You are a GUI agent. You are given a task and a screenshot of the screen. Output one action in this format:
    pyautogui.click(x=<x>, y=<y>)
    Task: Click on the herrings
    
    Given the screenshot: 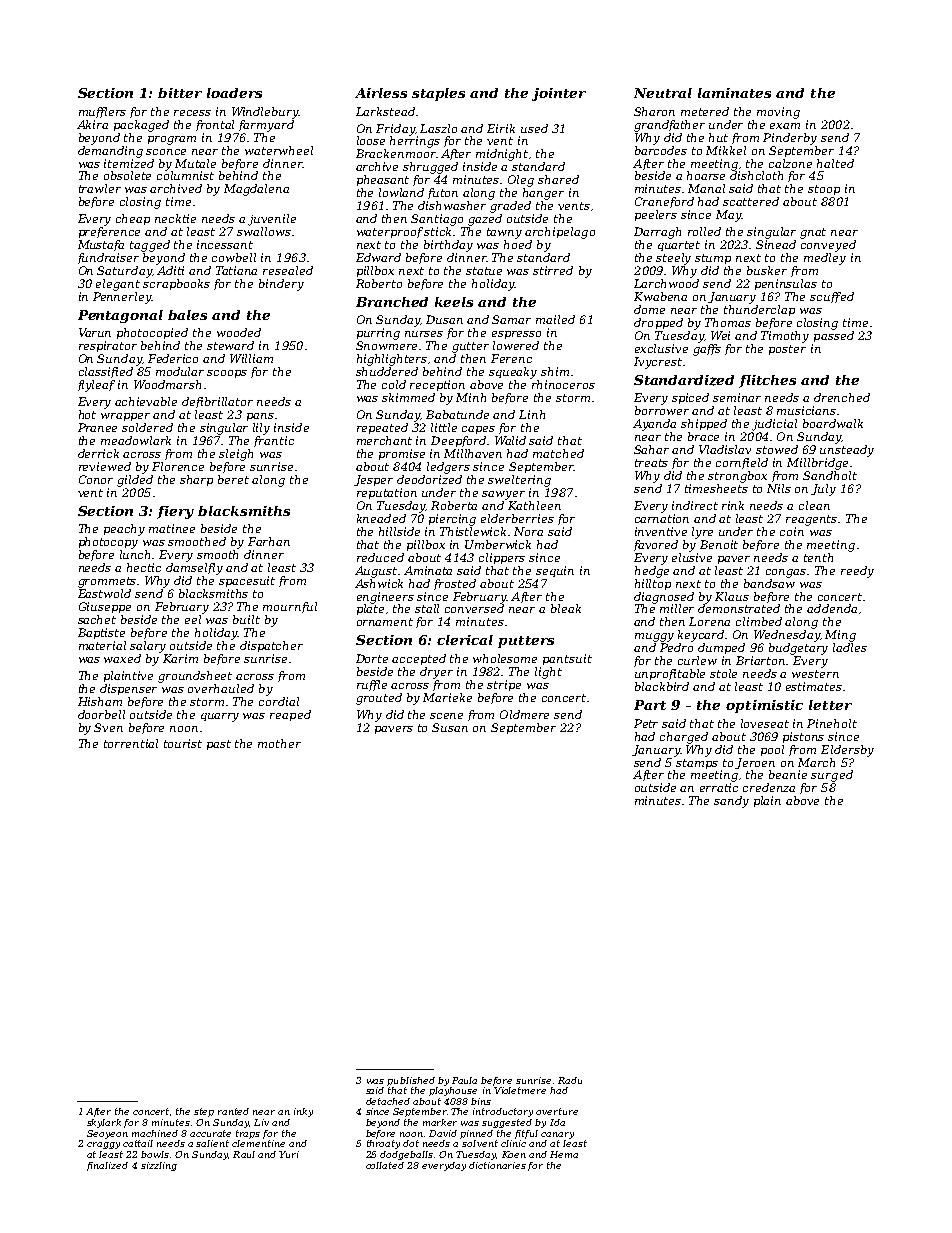 What is the action you would take?
    pyautogui.click(x=415, y=142)
